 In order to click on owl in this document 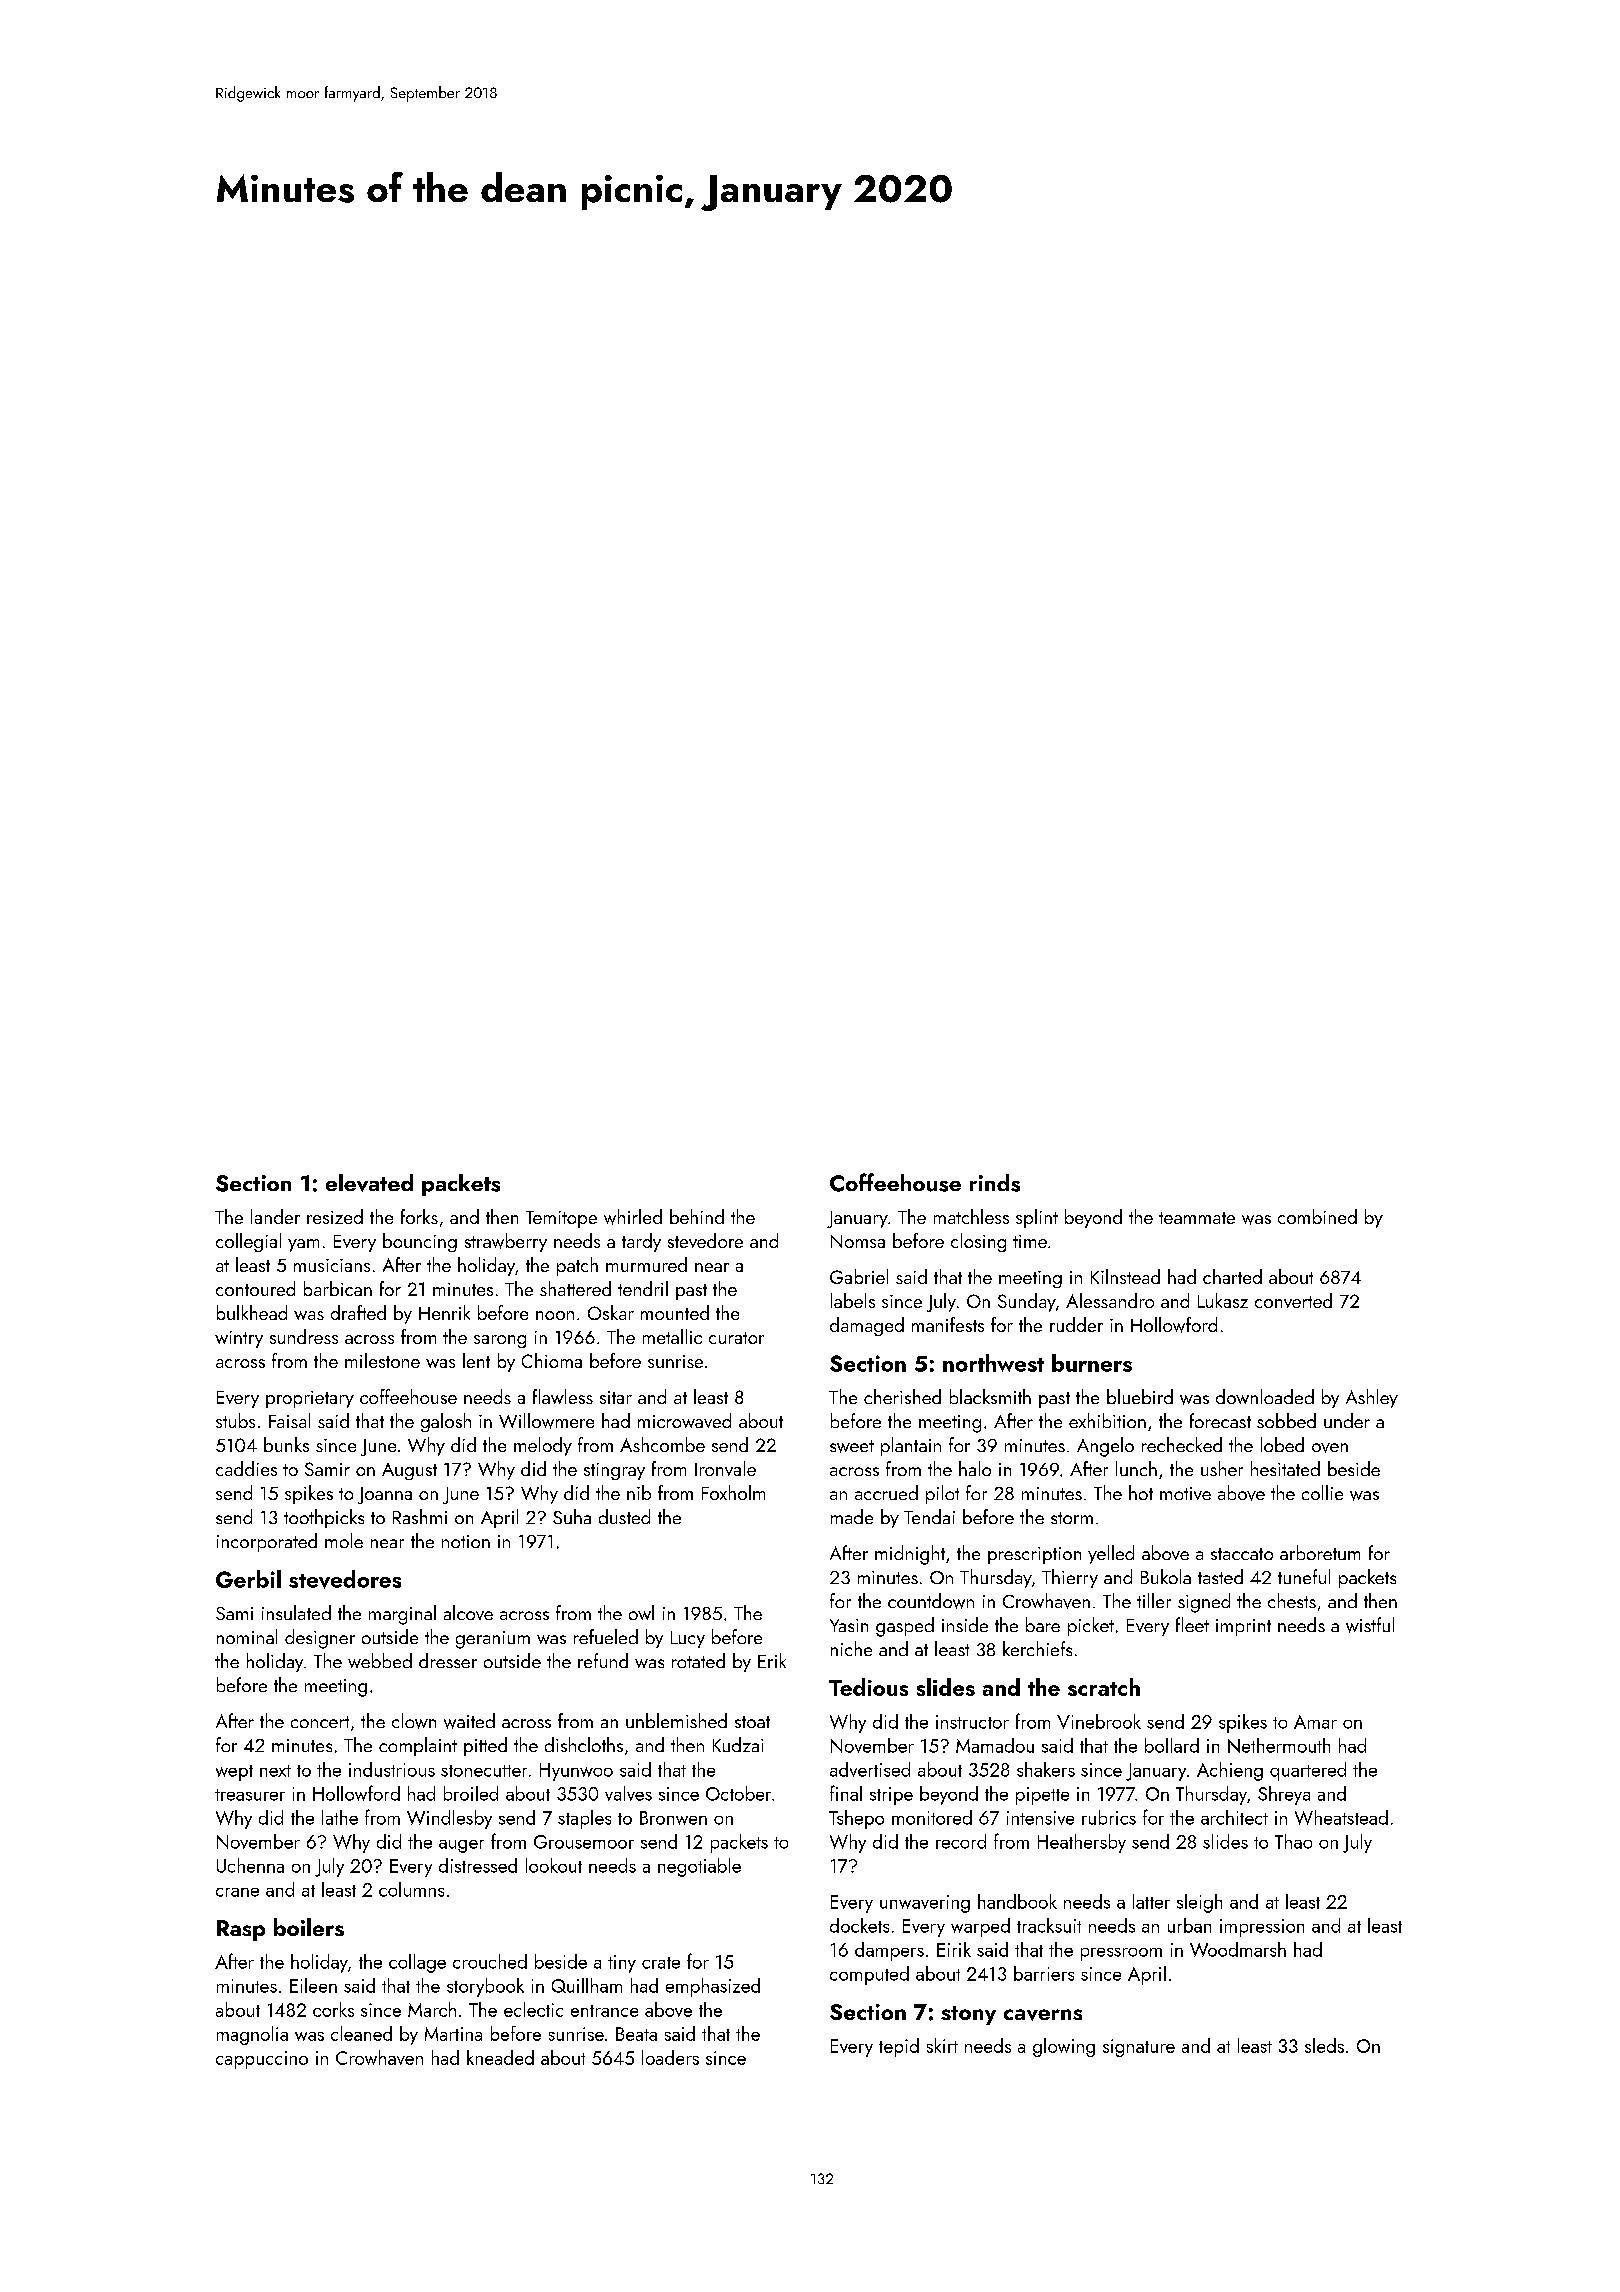, I will do `click(641, 1612)`.
